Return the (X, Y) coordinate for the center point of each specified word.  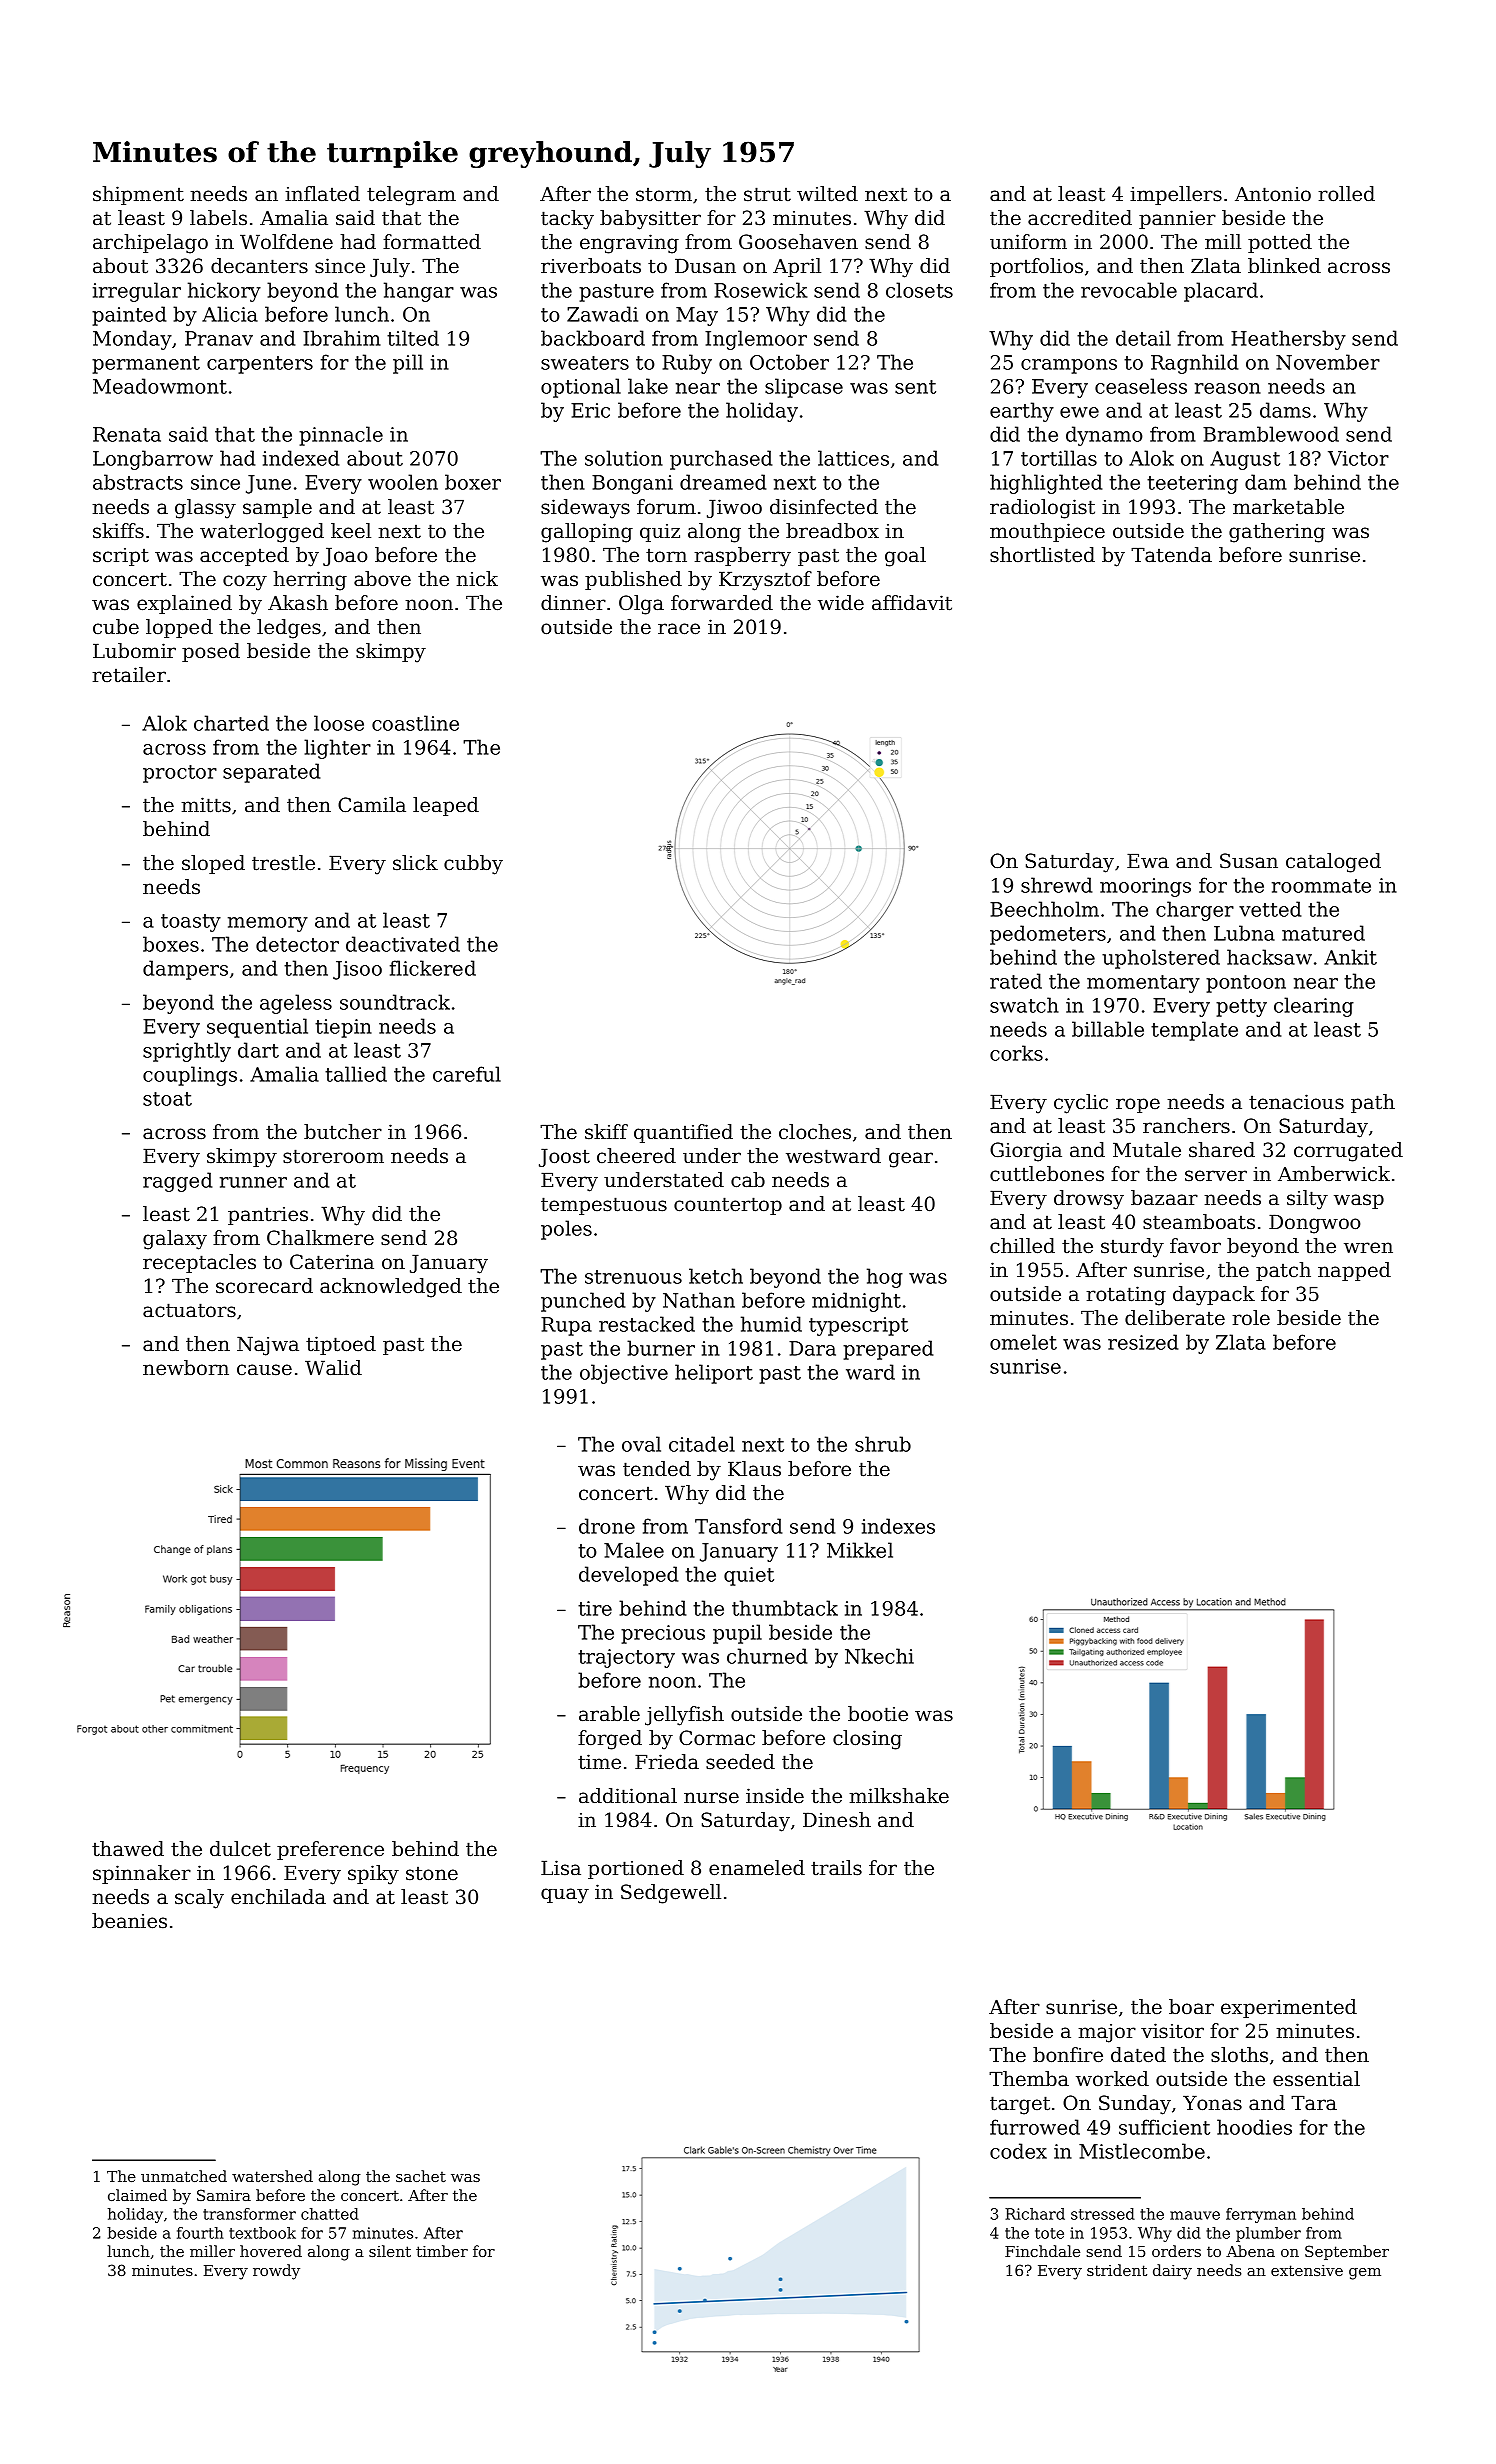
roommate (1321, 886)
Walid (333, 1367)
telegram (411, 196)
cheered (636, 1156)
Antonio (1273, 194)
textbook (262, 2233)
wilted (827, 194)
